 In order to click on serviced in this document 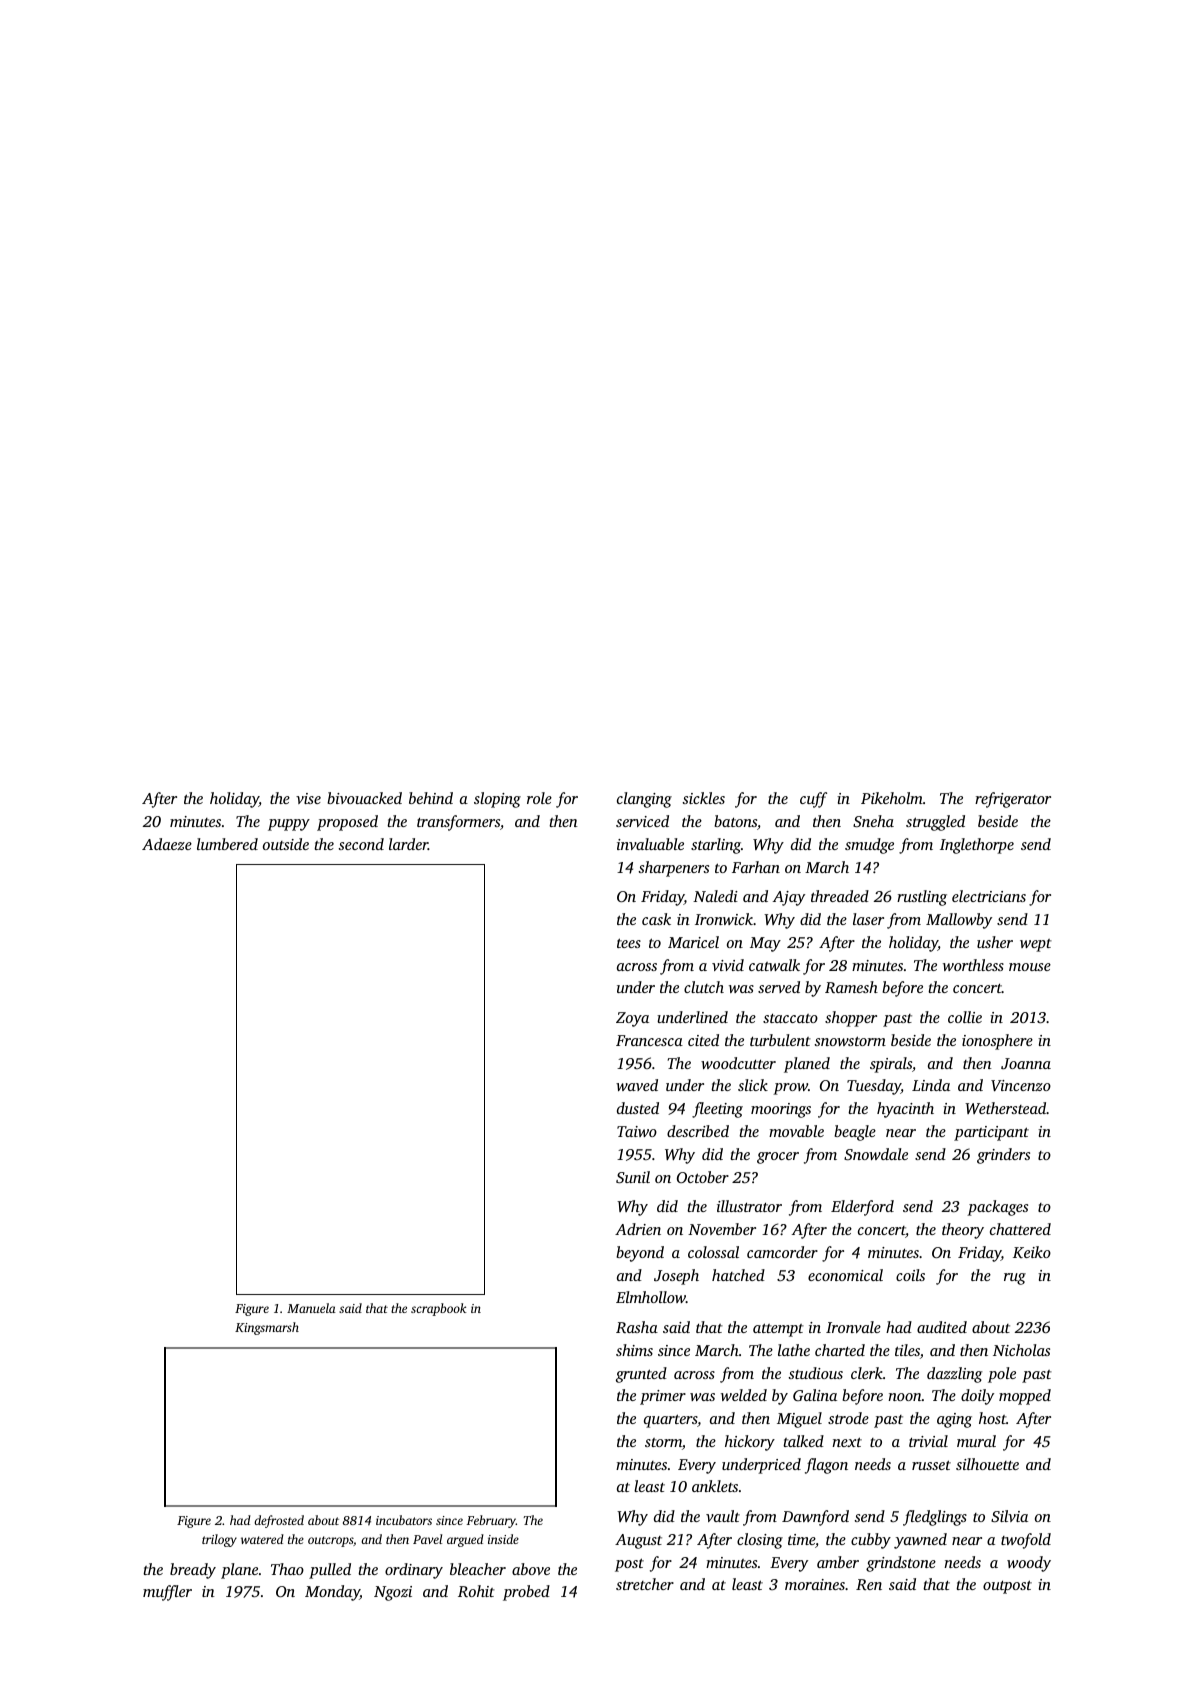, I will do `click(642, 821)`.
